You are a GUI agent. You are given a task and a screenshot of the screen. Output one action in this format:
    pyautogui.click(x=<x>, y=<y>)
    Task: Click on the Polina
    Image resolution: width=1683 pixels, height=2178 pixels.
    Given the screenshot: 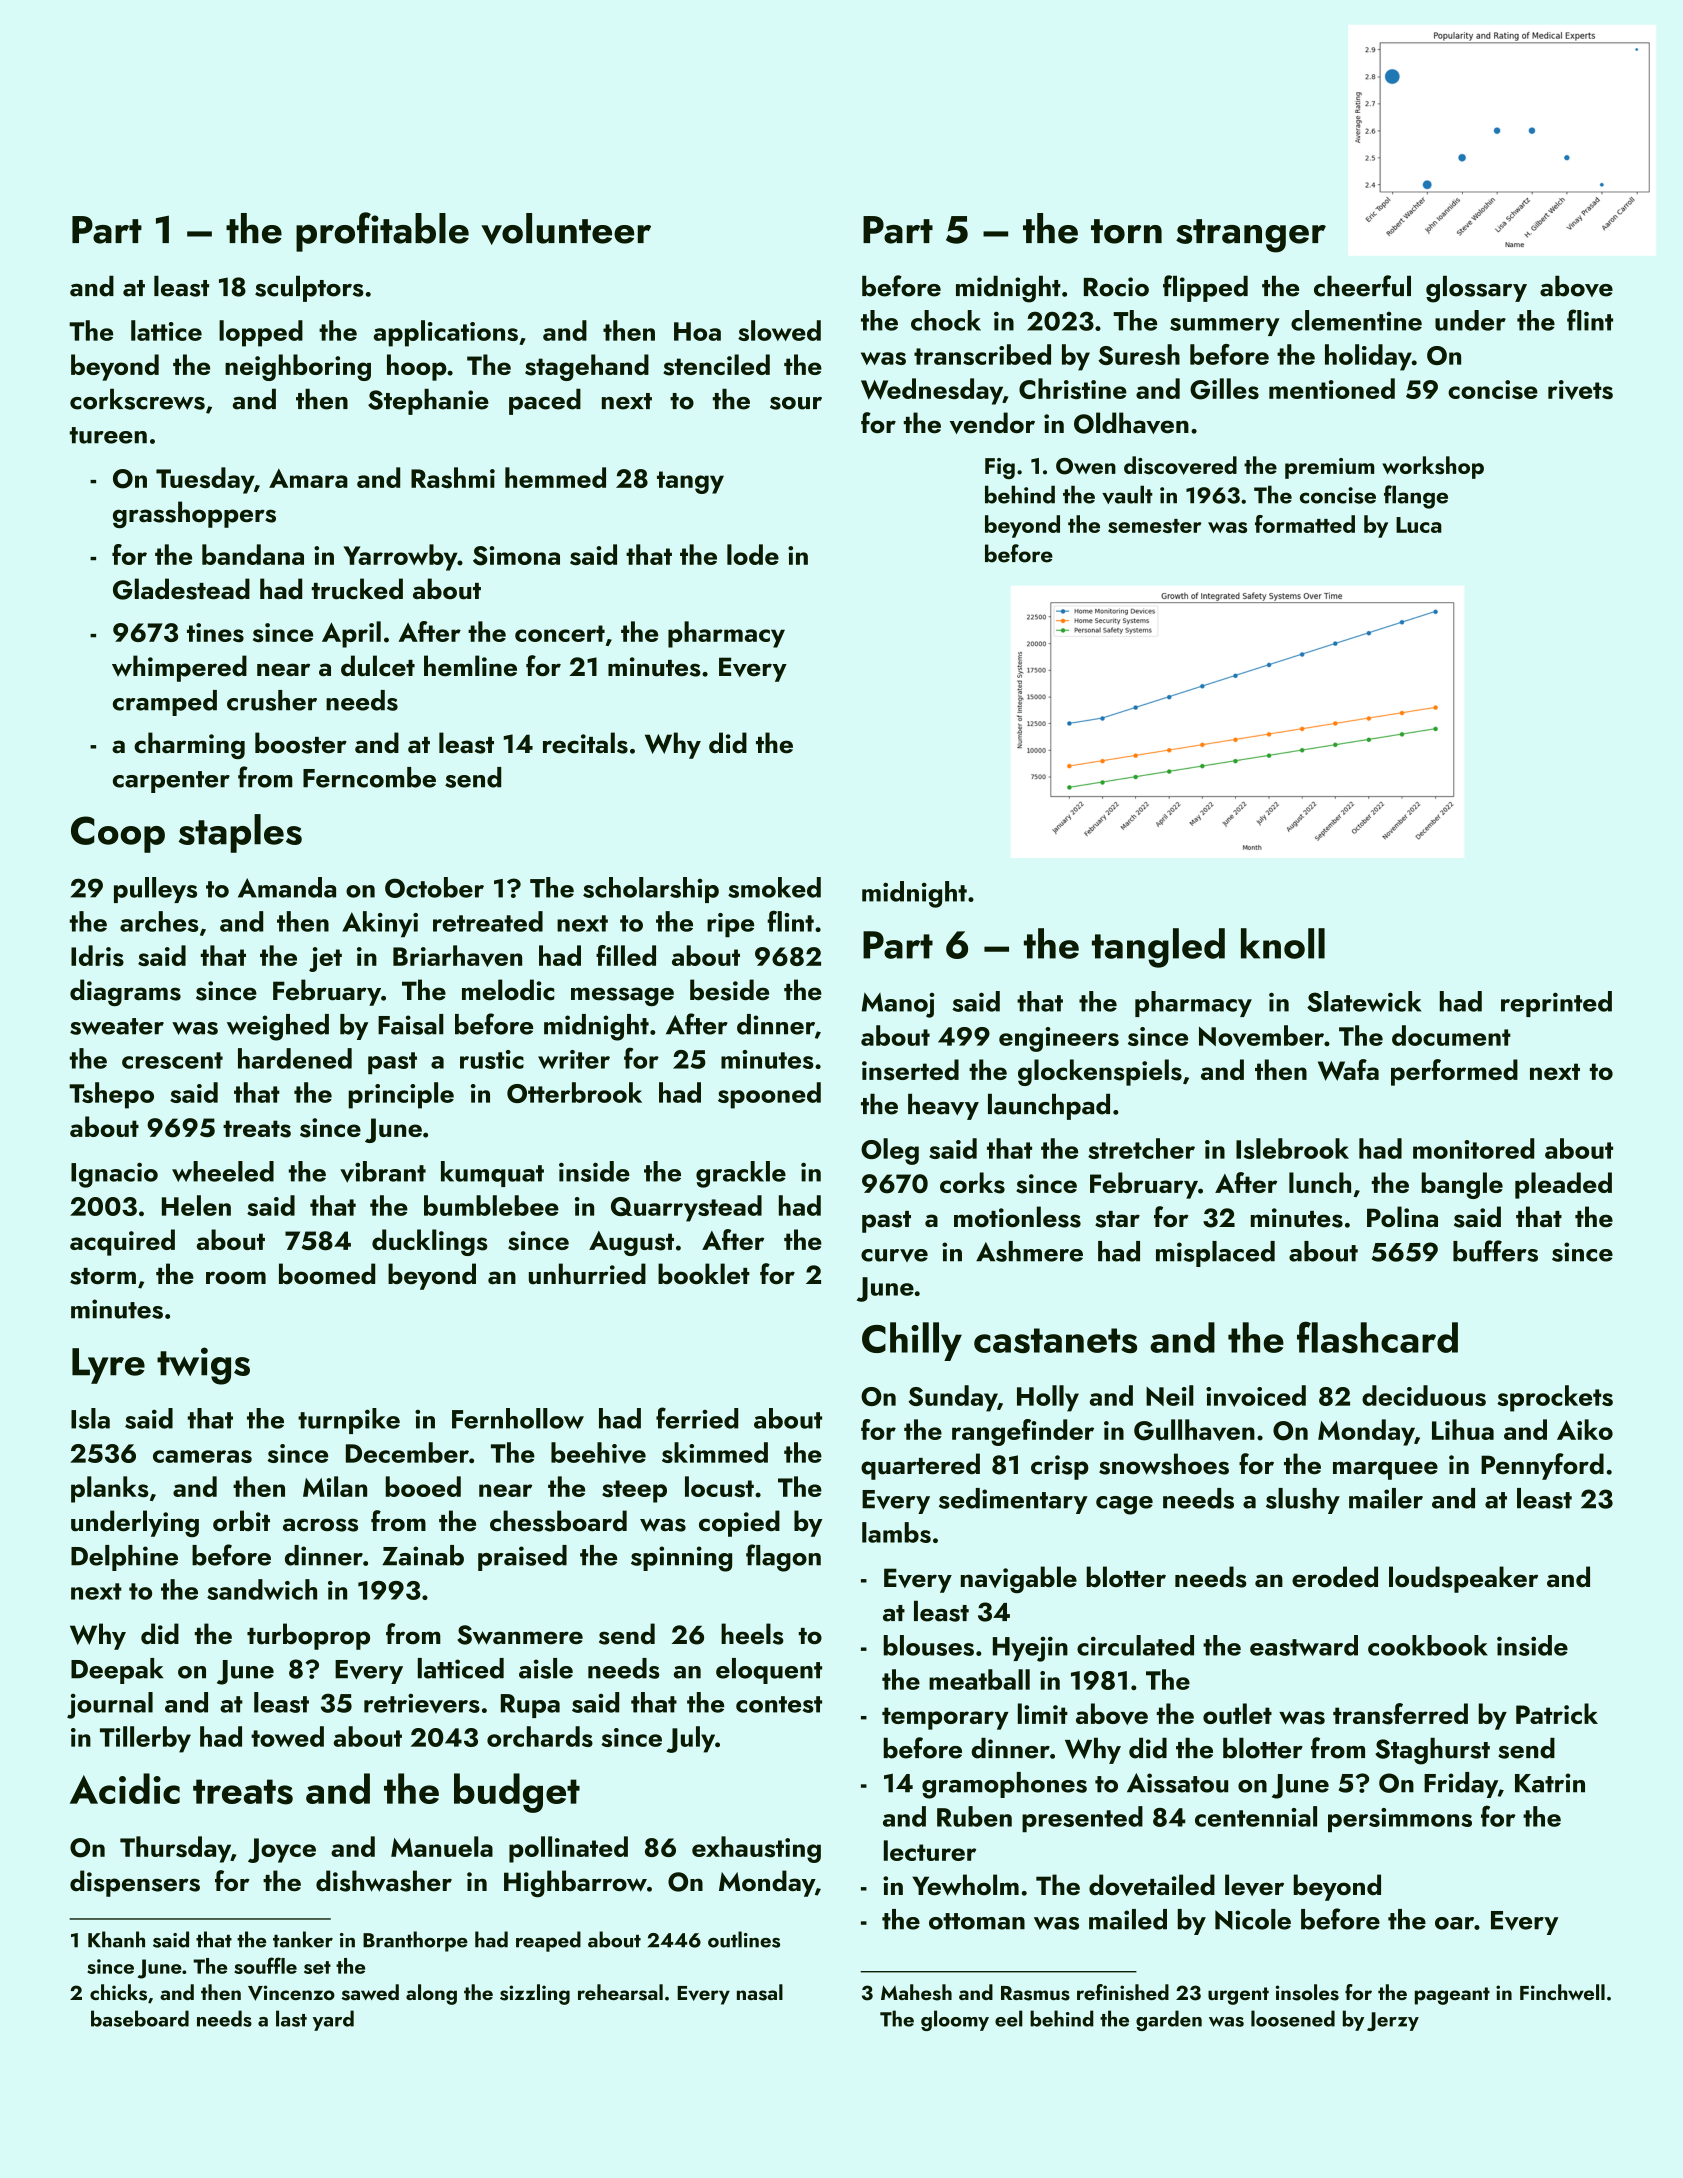 What is the action you would take?
    pyautogui.click(x=1402, y=1217)
